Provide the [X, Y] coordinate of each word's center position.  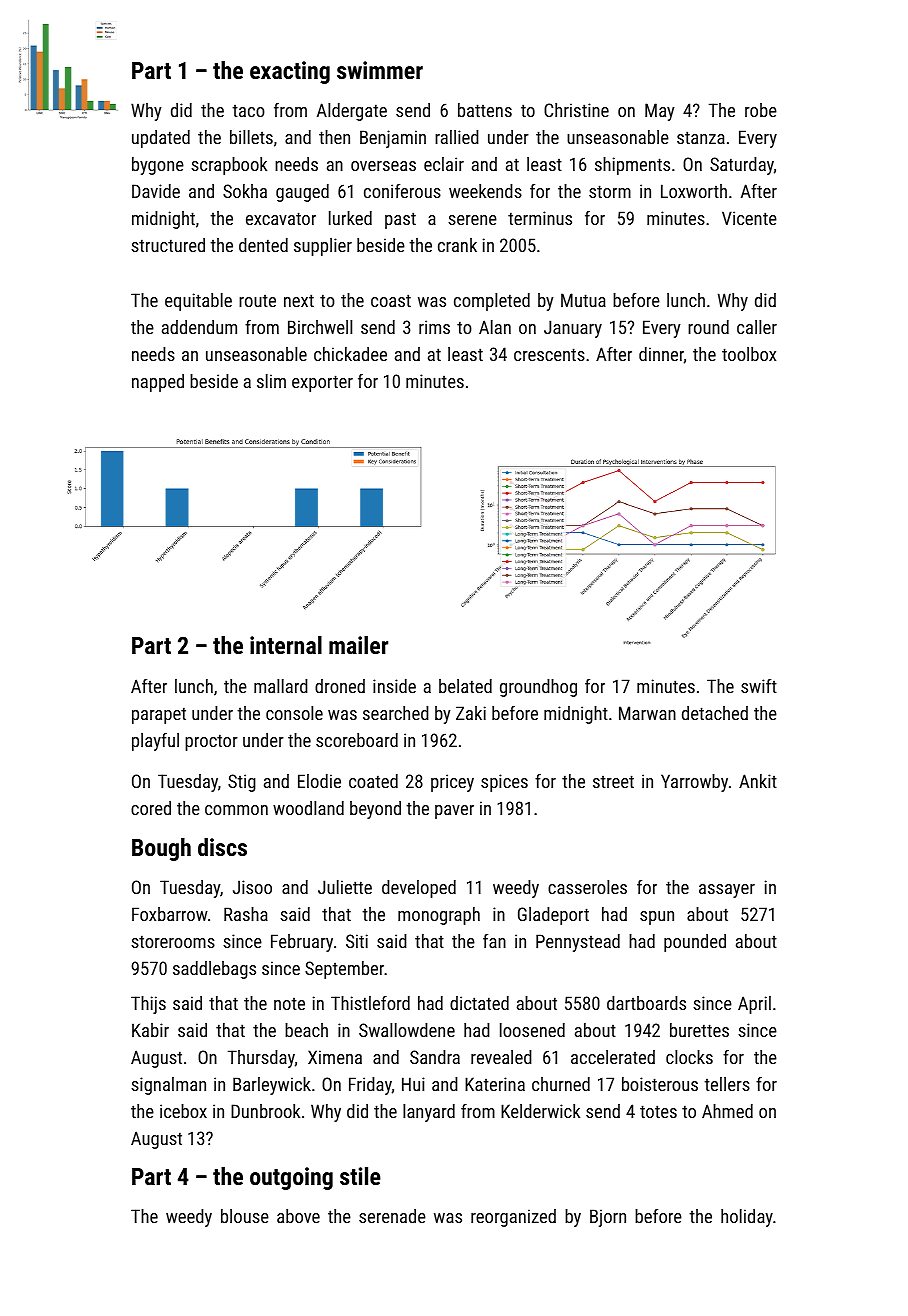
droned [340, 686]
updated [161, 139]
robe [761, 110]
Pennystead [578, 943]
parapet [159, 715]
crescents [549, 354]
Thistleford [370, 1003]
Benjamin [393, 139]
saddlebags [214, 970]
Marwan [647, 713]
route [257, 300]
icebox [183, 1111]
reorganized [513, 1218]
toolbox [749, 354]
